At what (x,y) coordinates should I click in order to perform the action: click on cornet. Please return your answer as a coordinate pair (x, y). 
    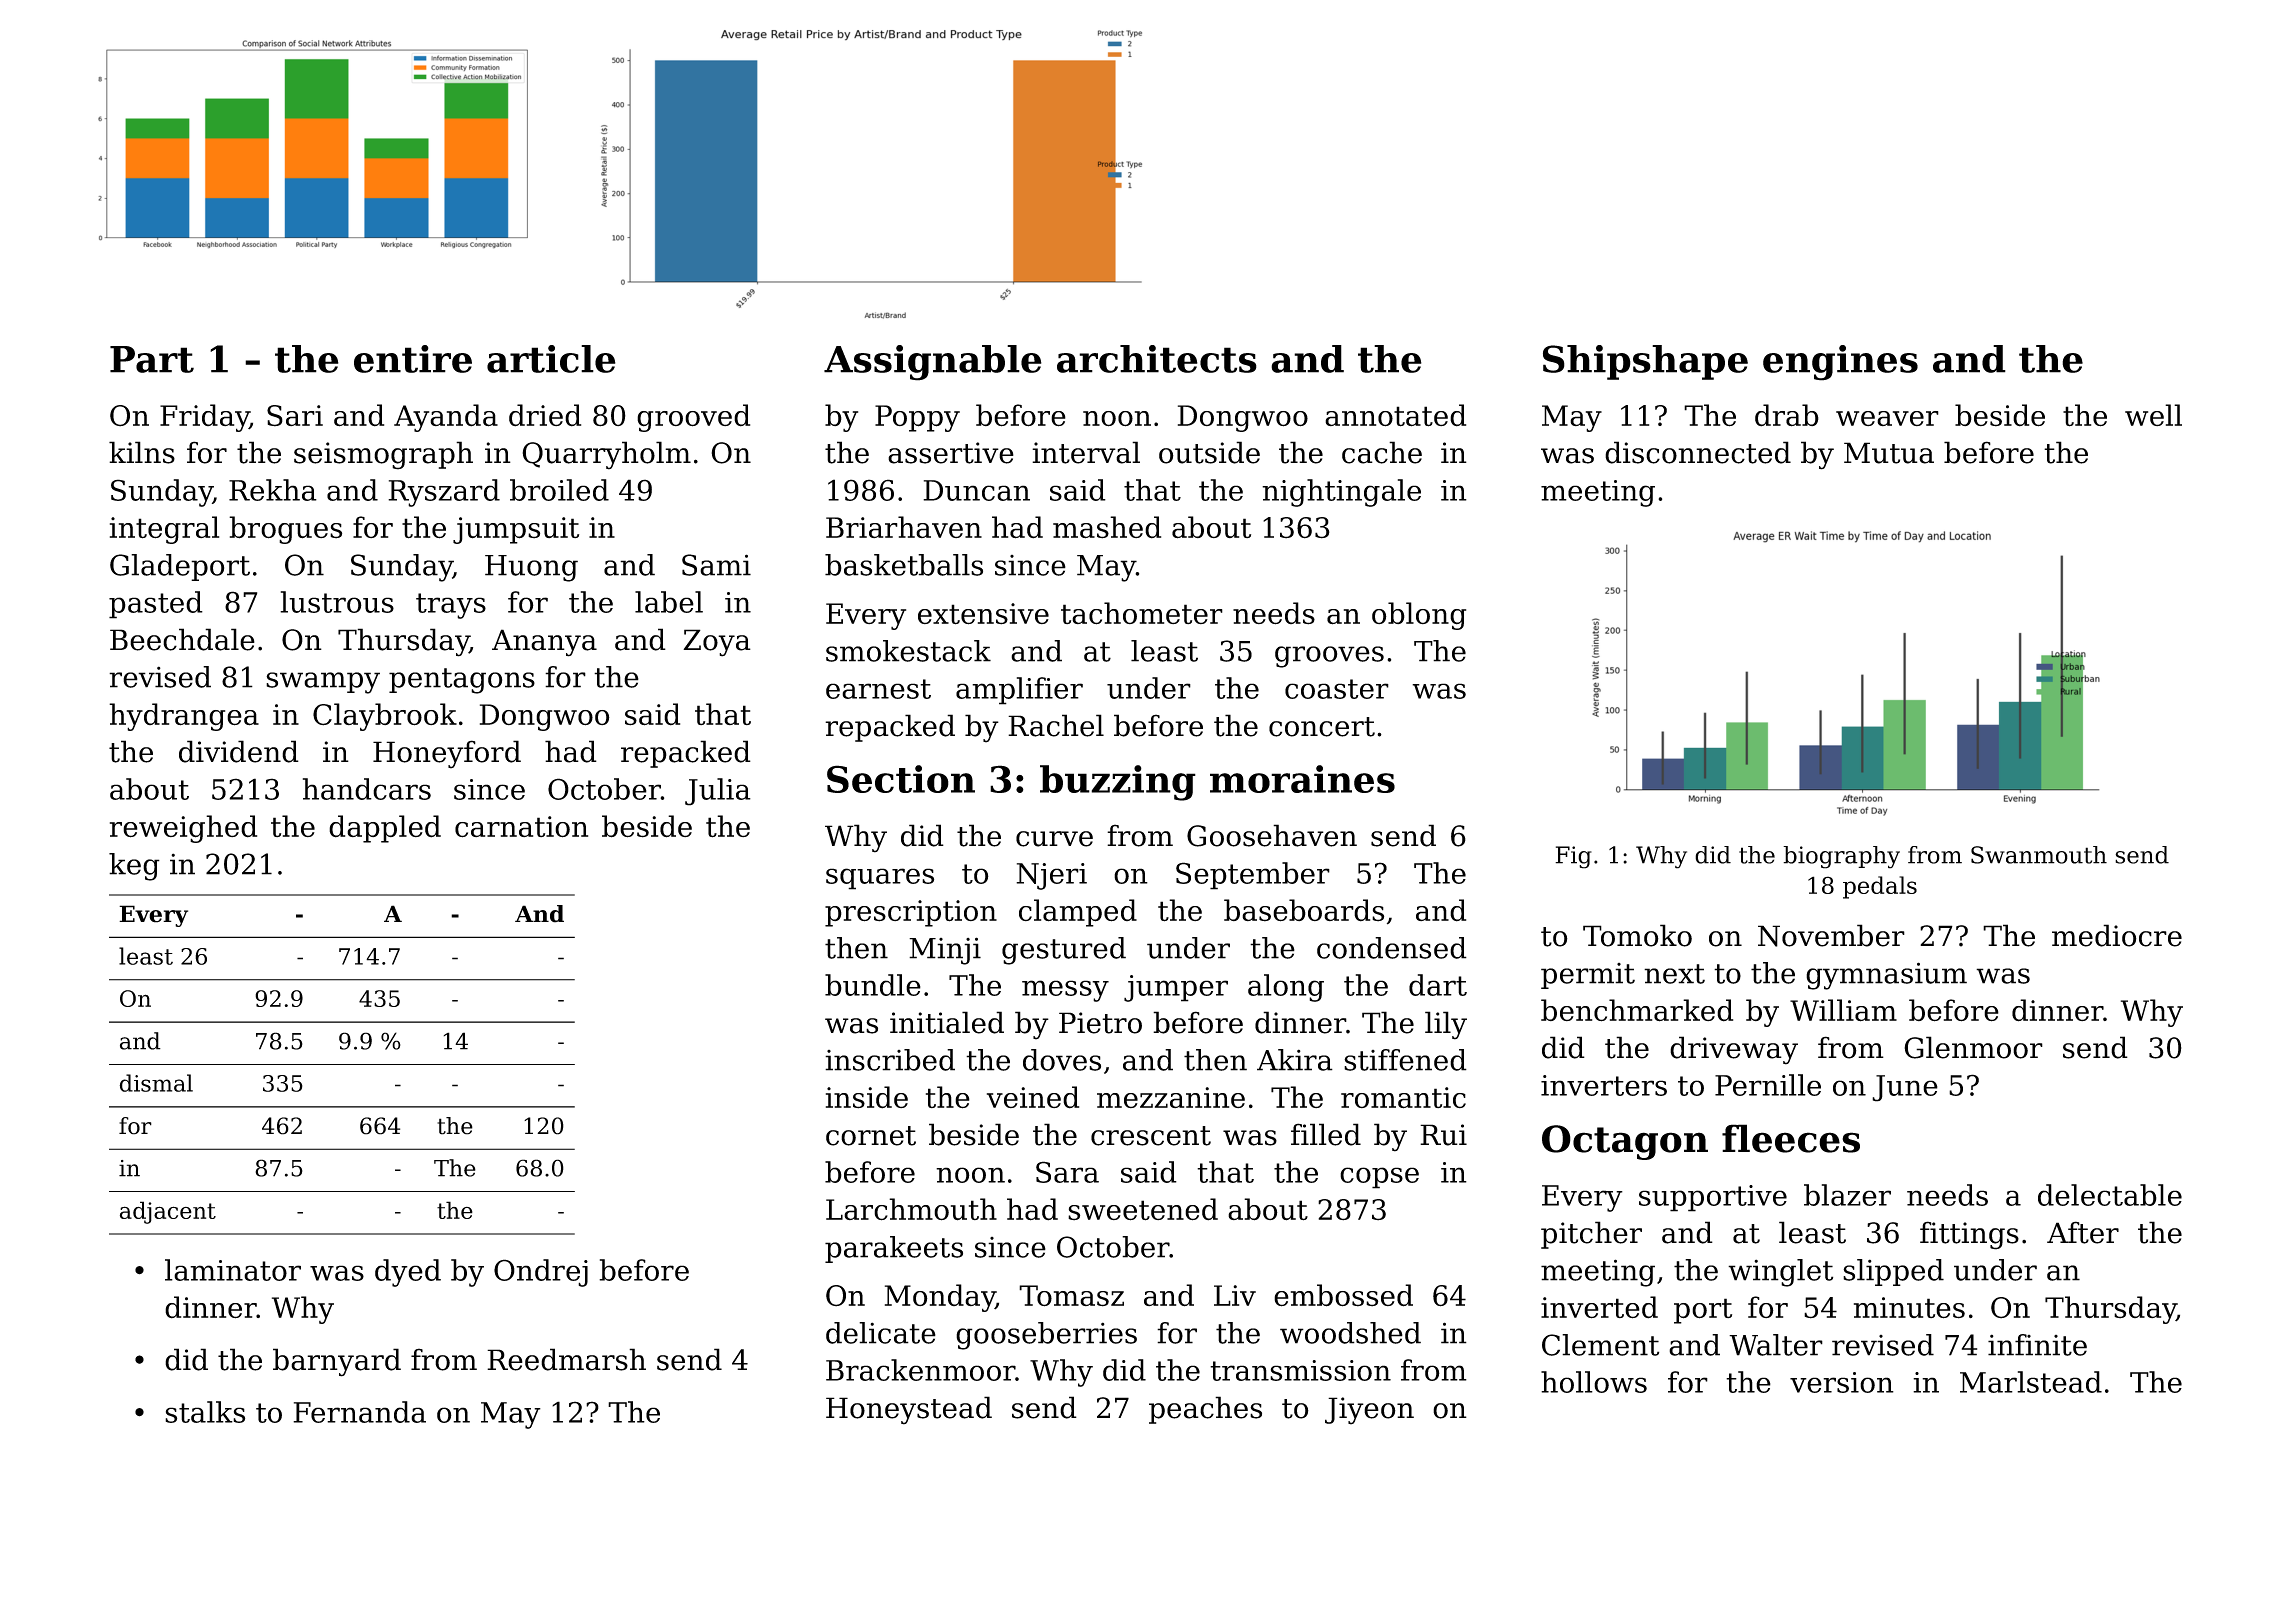
    Looking at the image, I should click on (871, 1136).
